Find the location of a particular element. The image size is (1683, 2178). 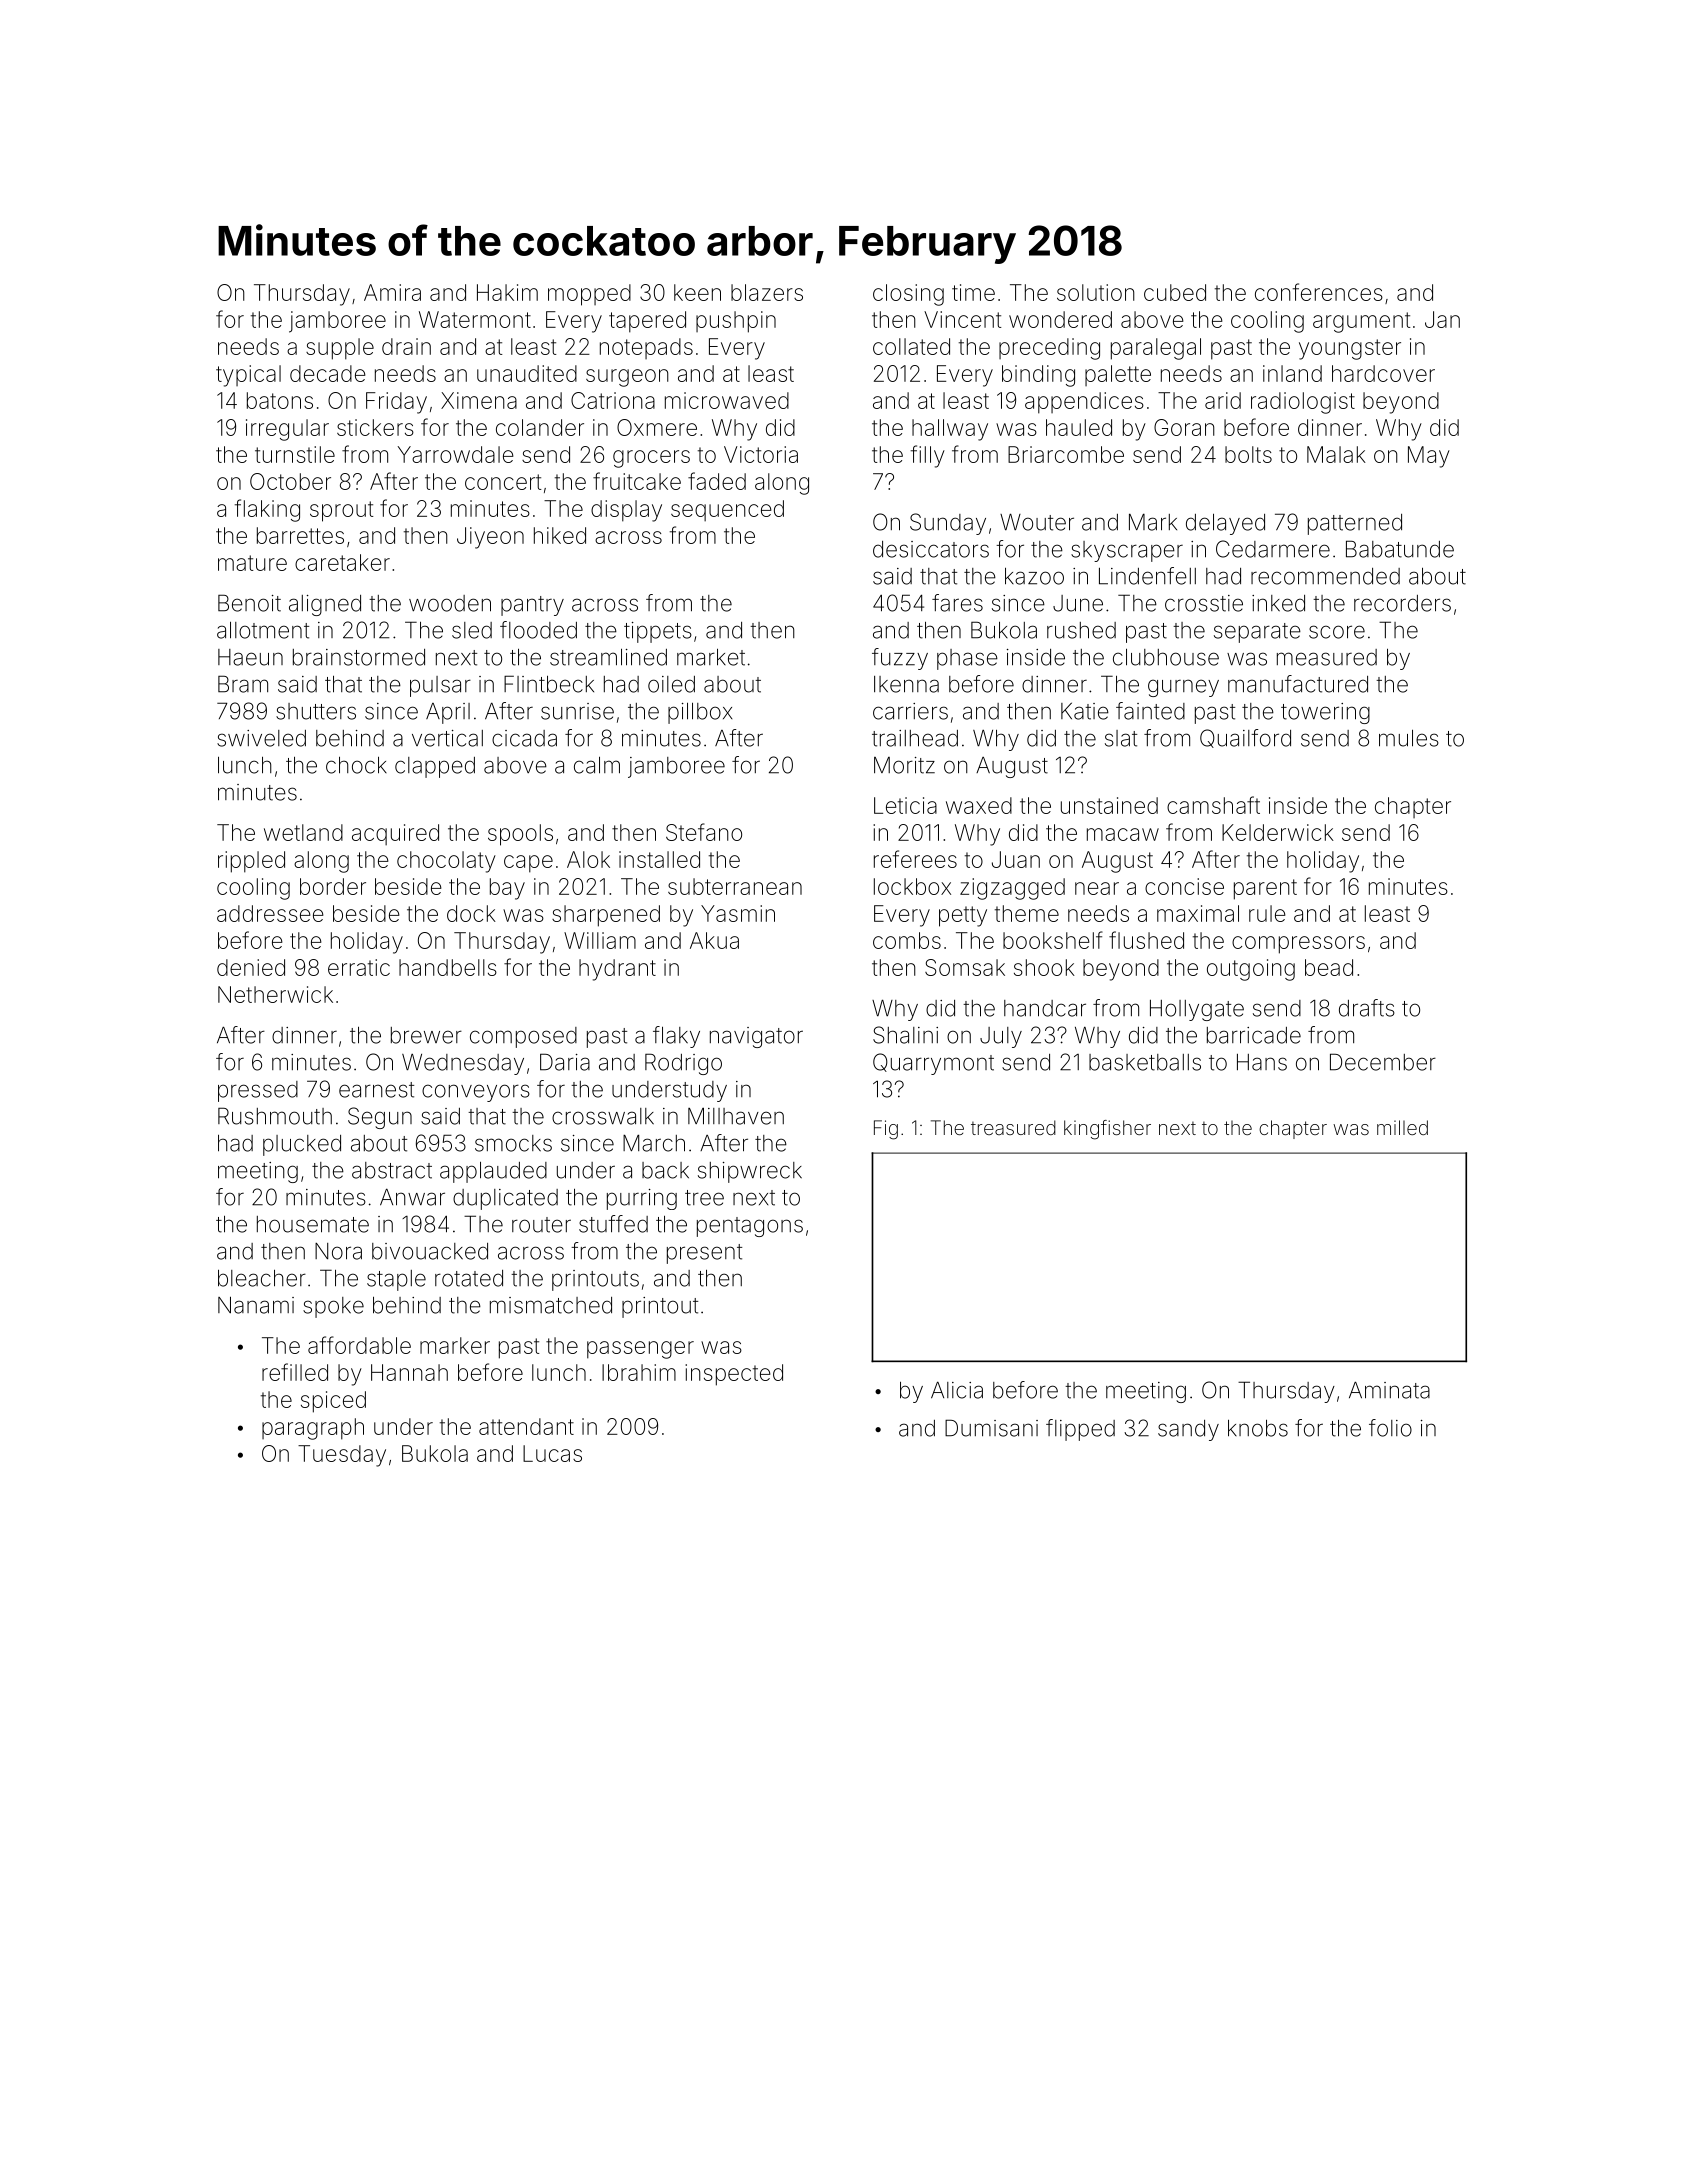

mules is located at coordinates (1409, 738).
